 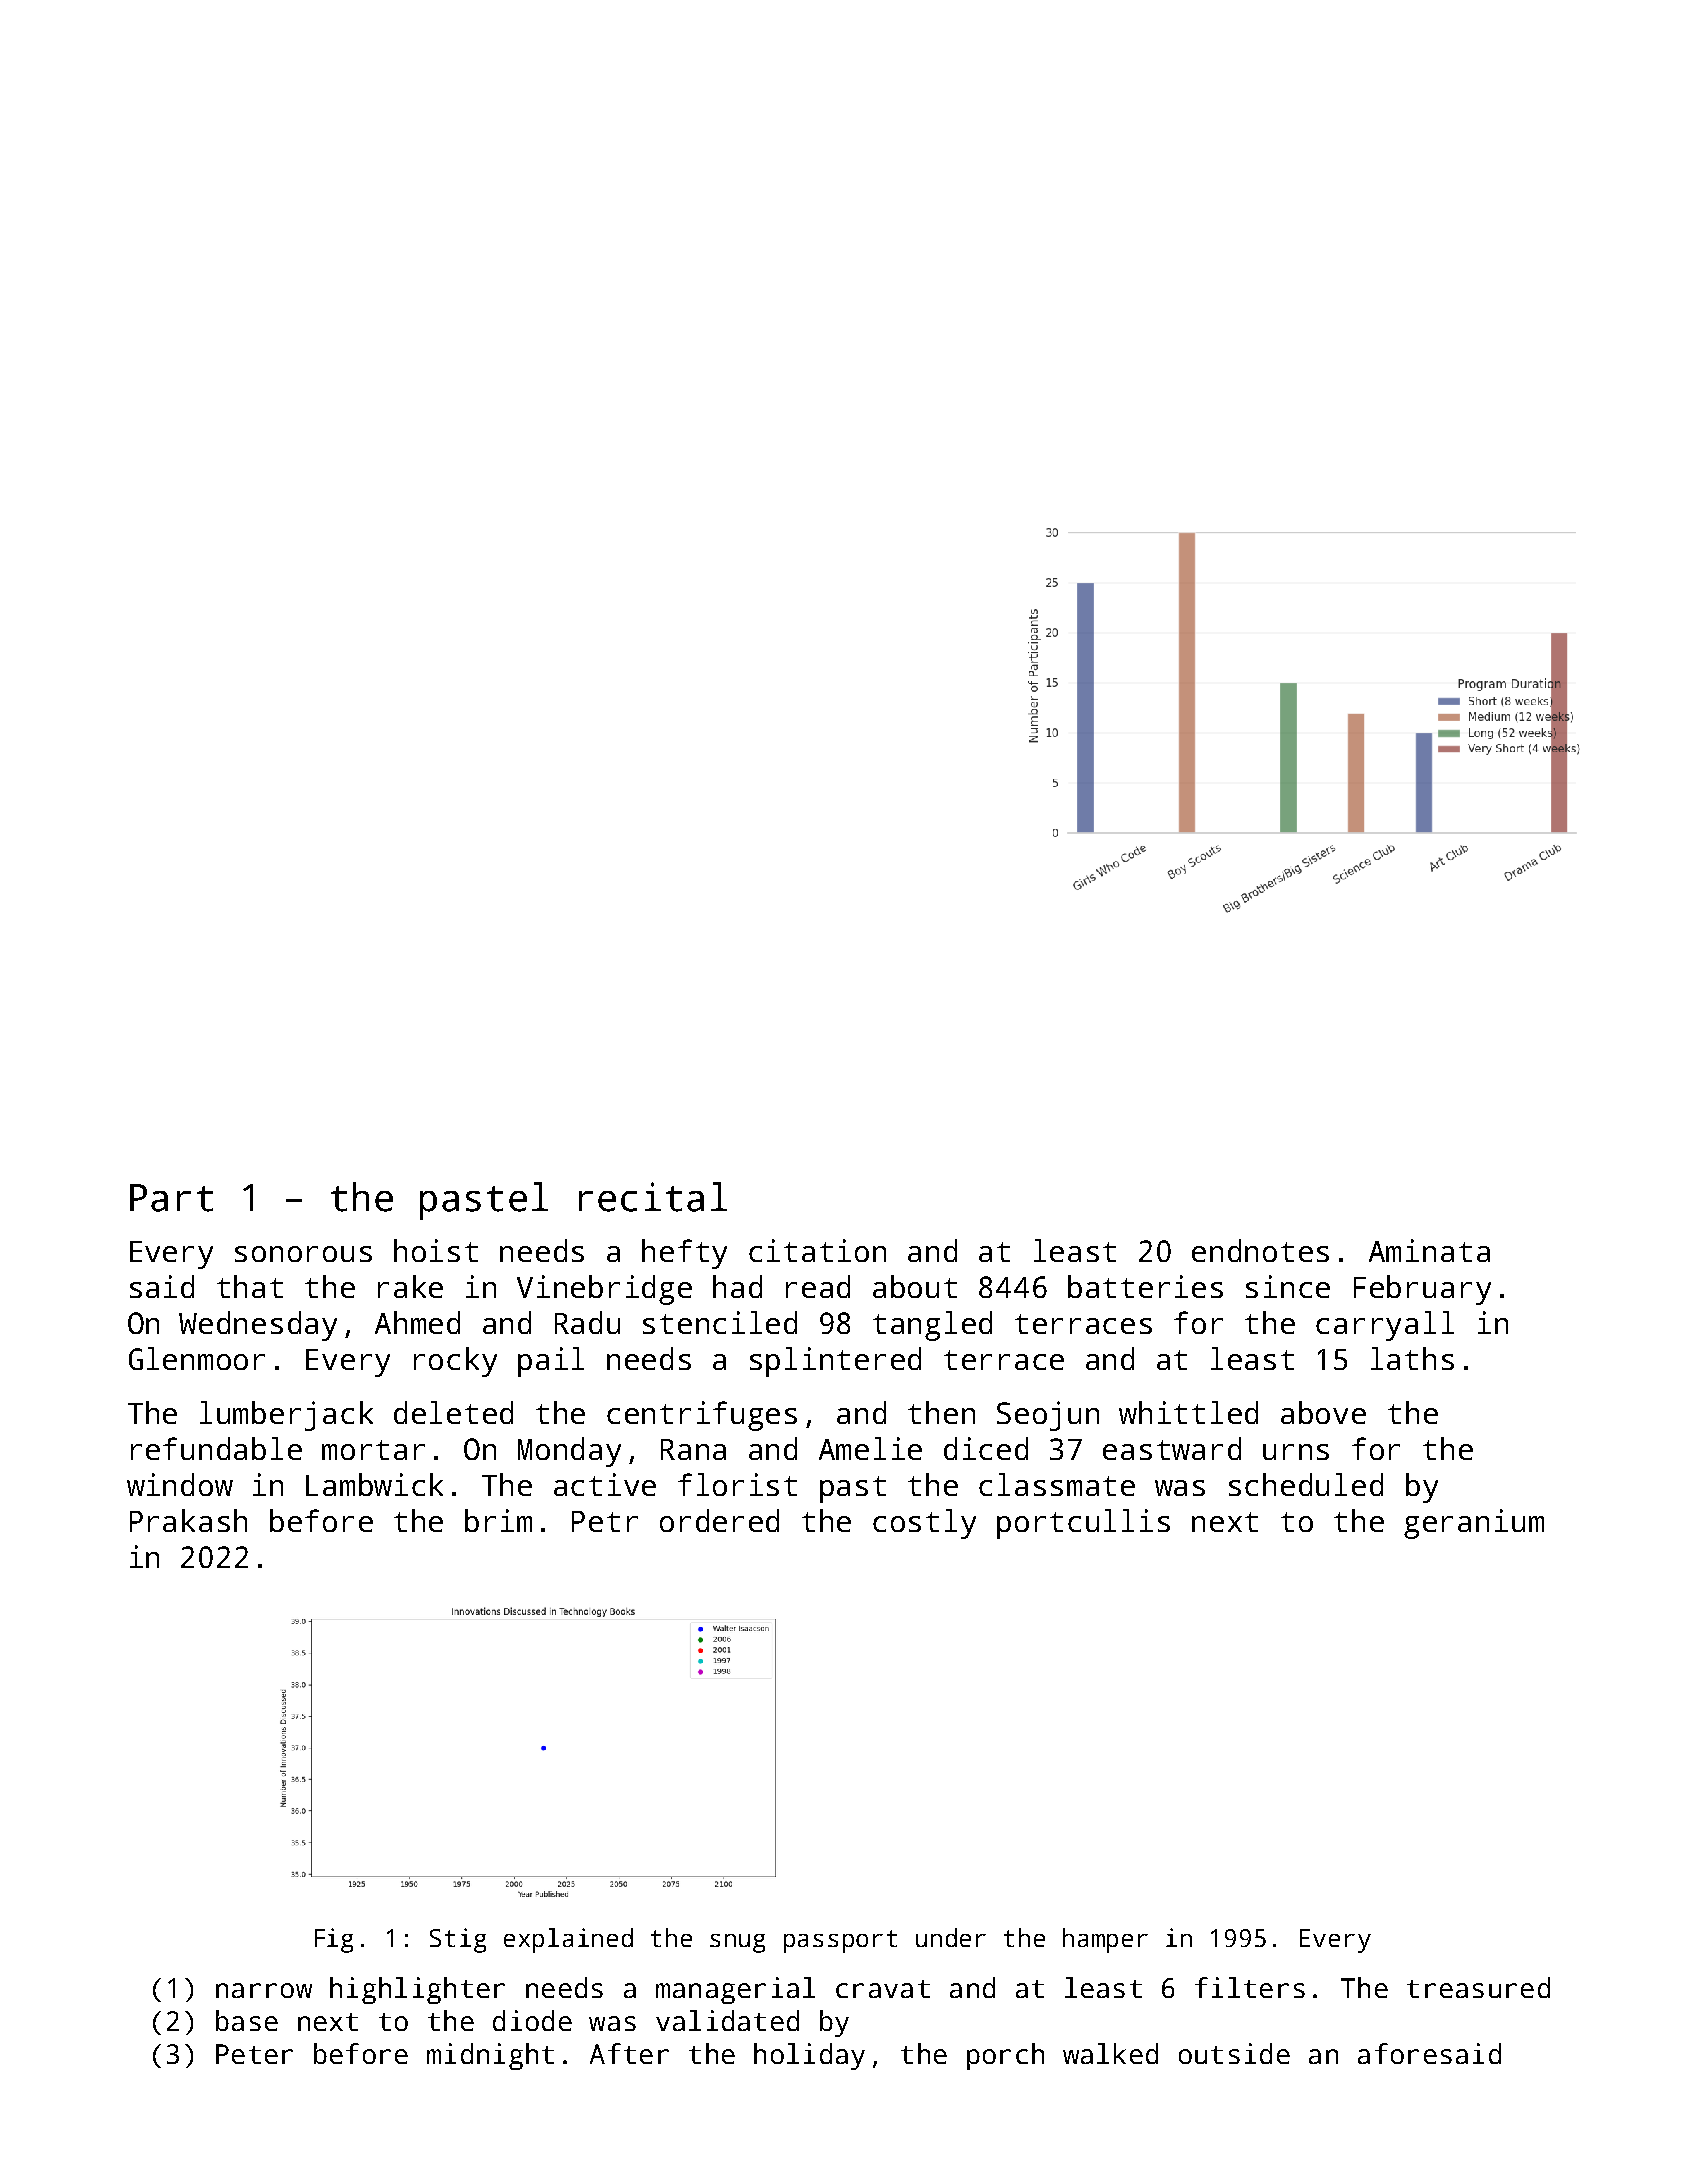 What do you see at coordinates (1110, 2053) in the screenshot?
I see `walked` at bounding box center [1110, 2053].
